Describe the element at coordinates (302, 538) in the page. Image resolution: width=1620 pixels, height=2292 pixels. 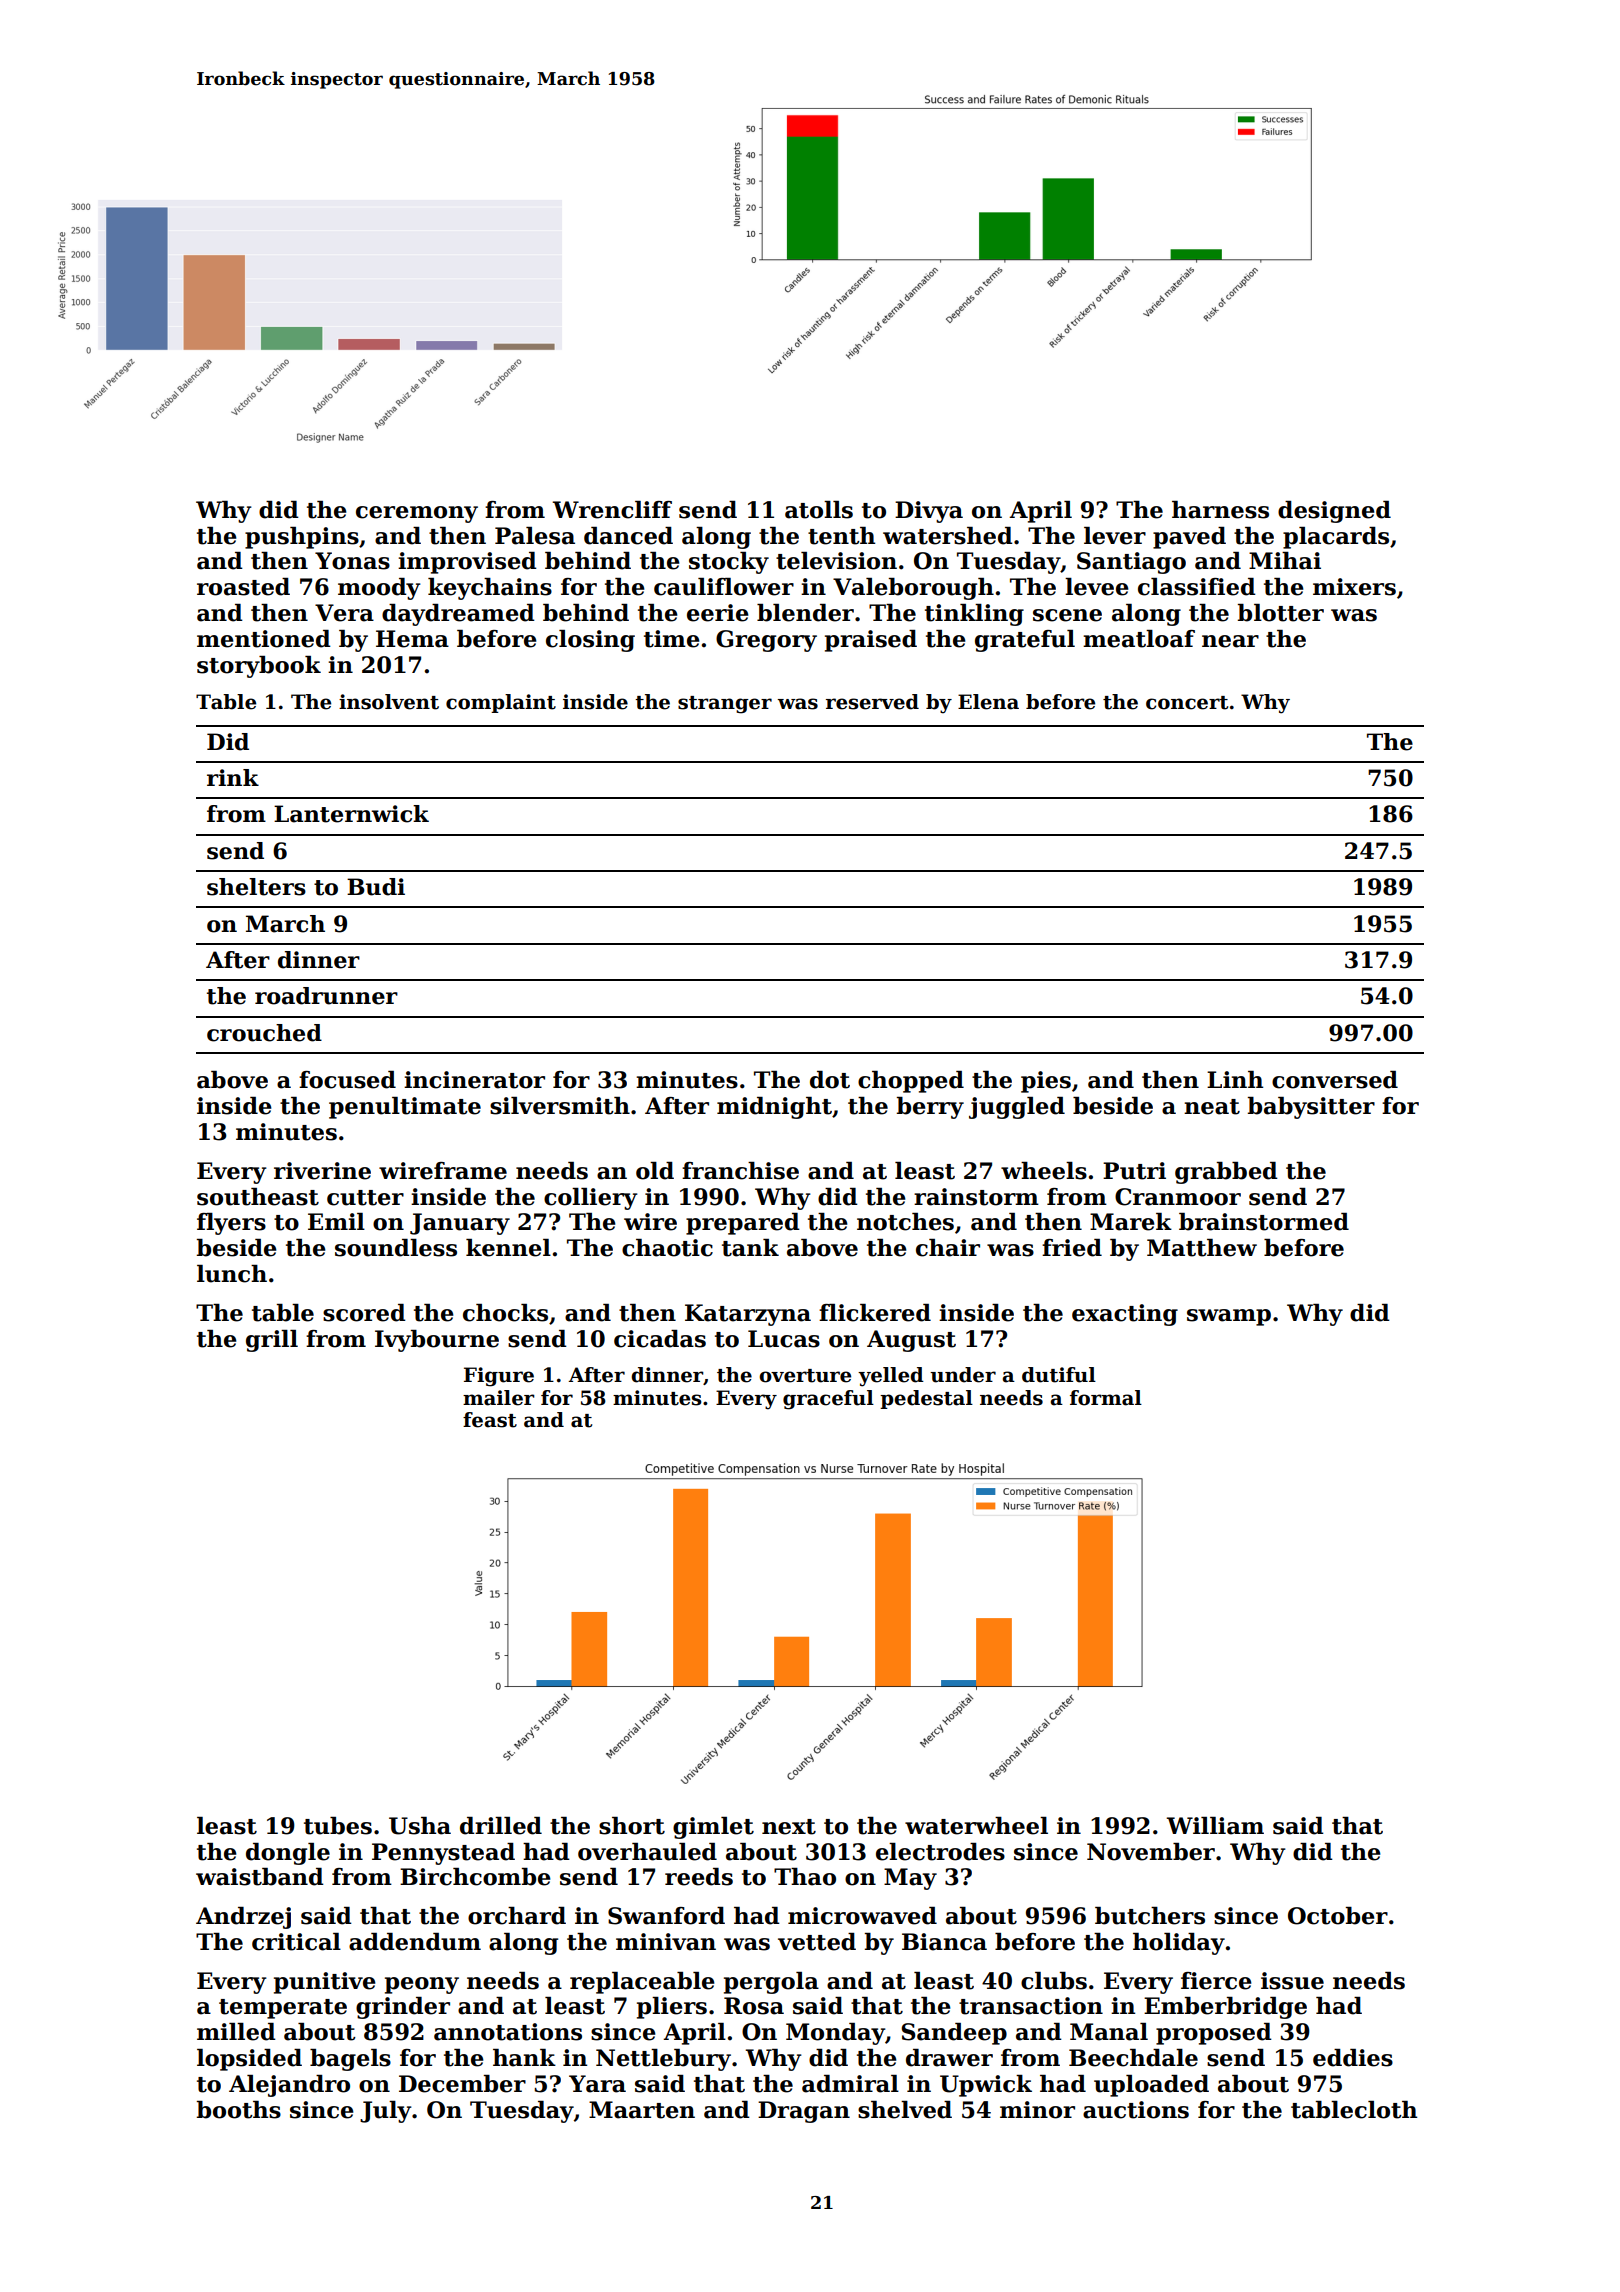
I see `pushpins` at that location.
